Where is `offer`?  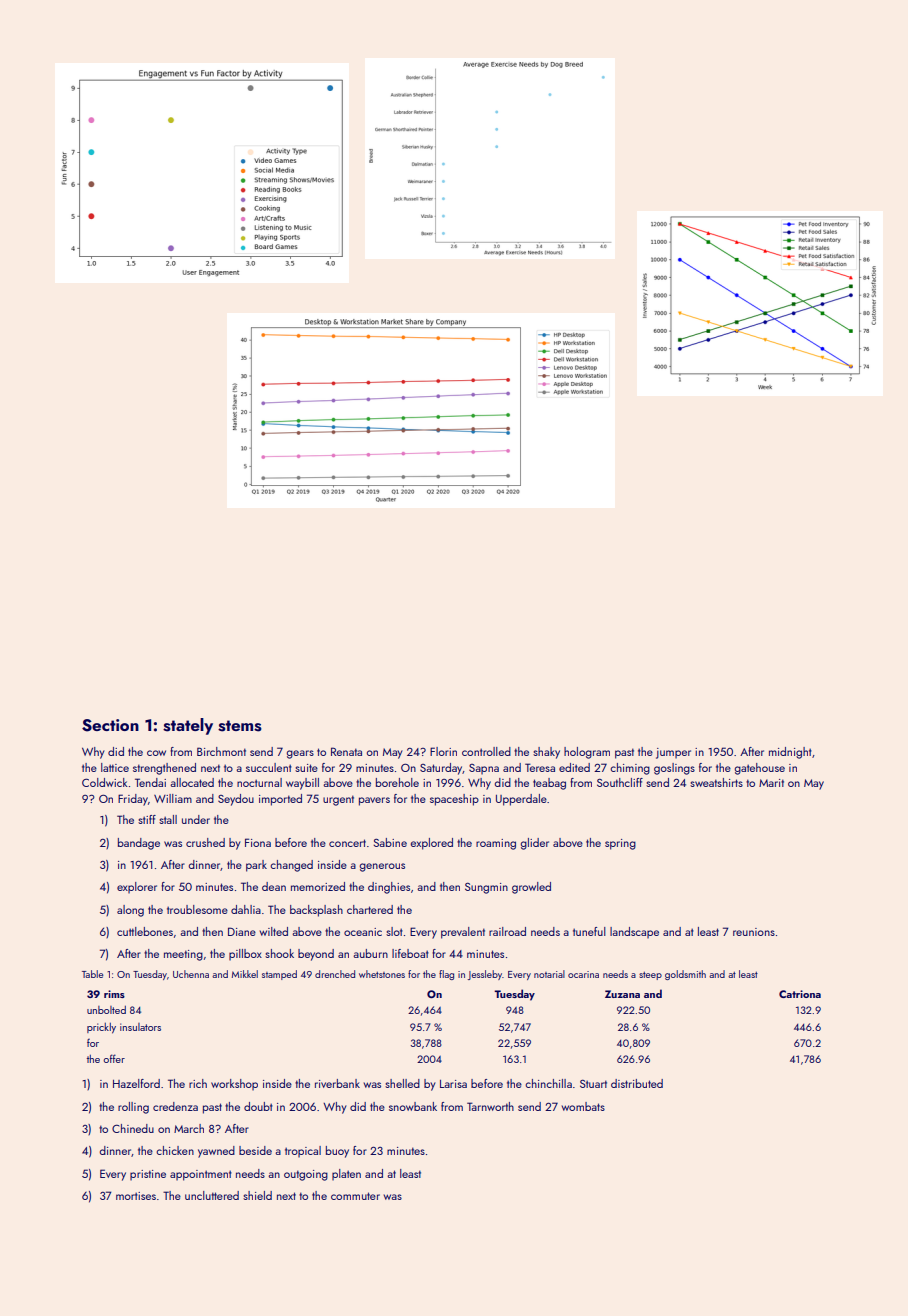 offer is located at coordinates (114, 1058).
